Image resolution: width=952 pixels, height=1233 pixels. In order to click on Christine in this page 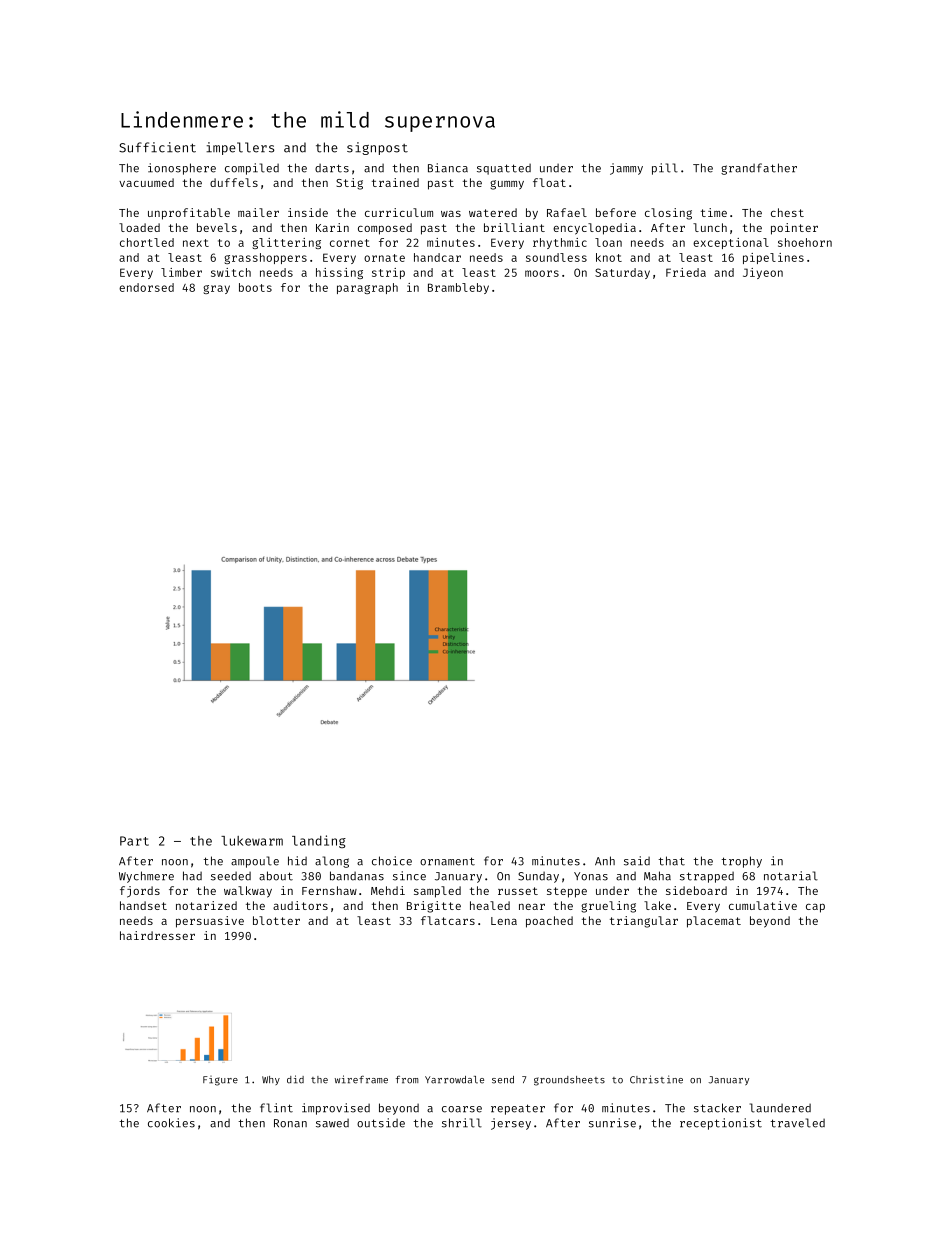, I will do `click(656, 1079)`.
